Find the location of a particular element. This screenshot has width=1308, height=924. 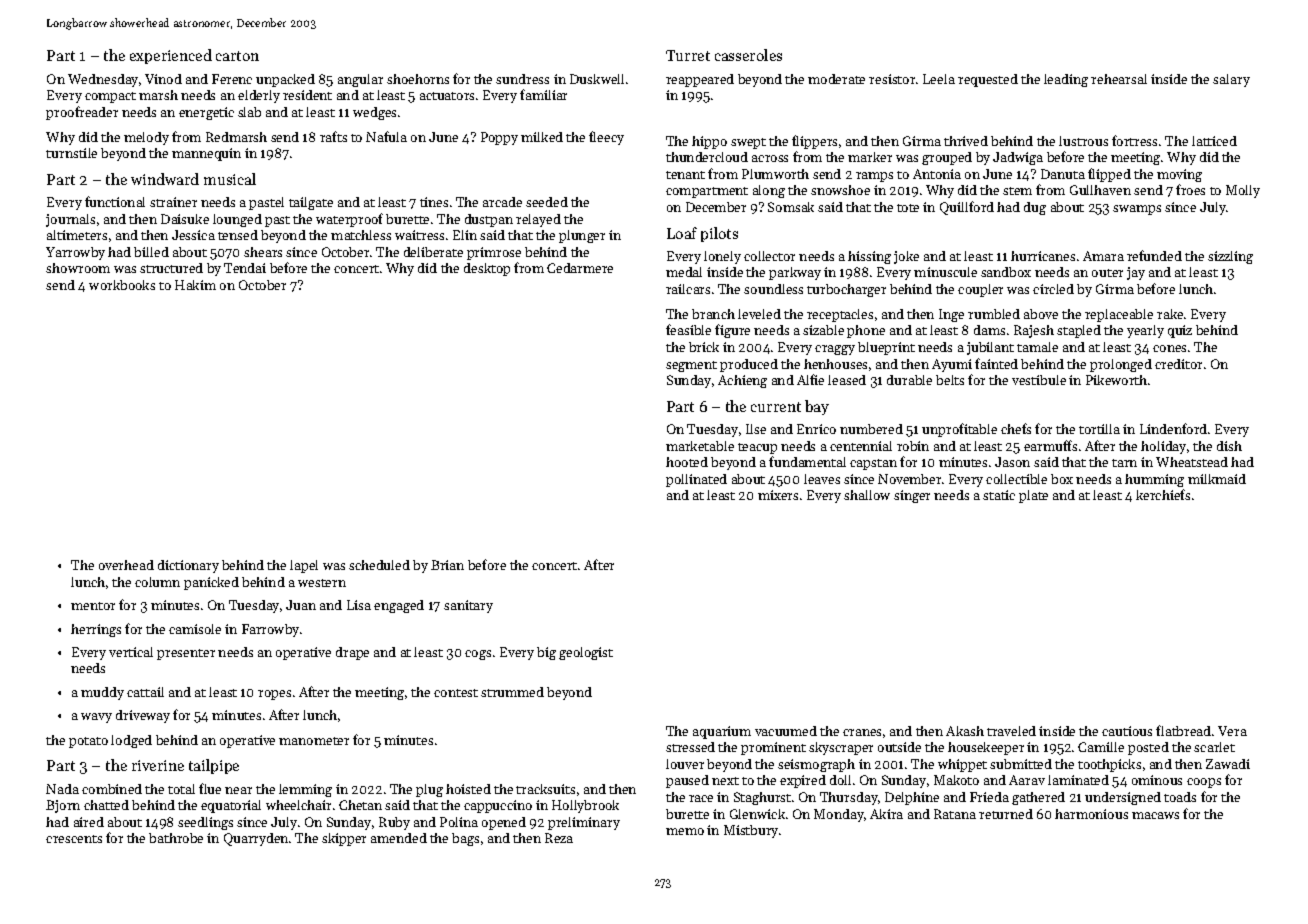

Jason is located at coordinates (1012, 462).
